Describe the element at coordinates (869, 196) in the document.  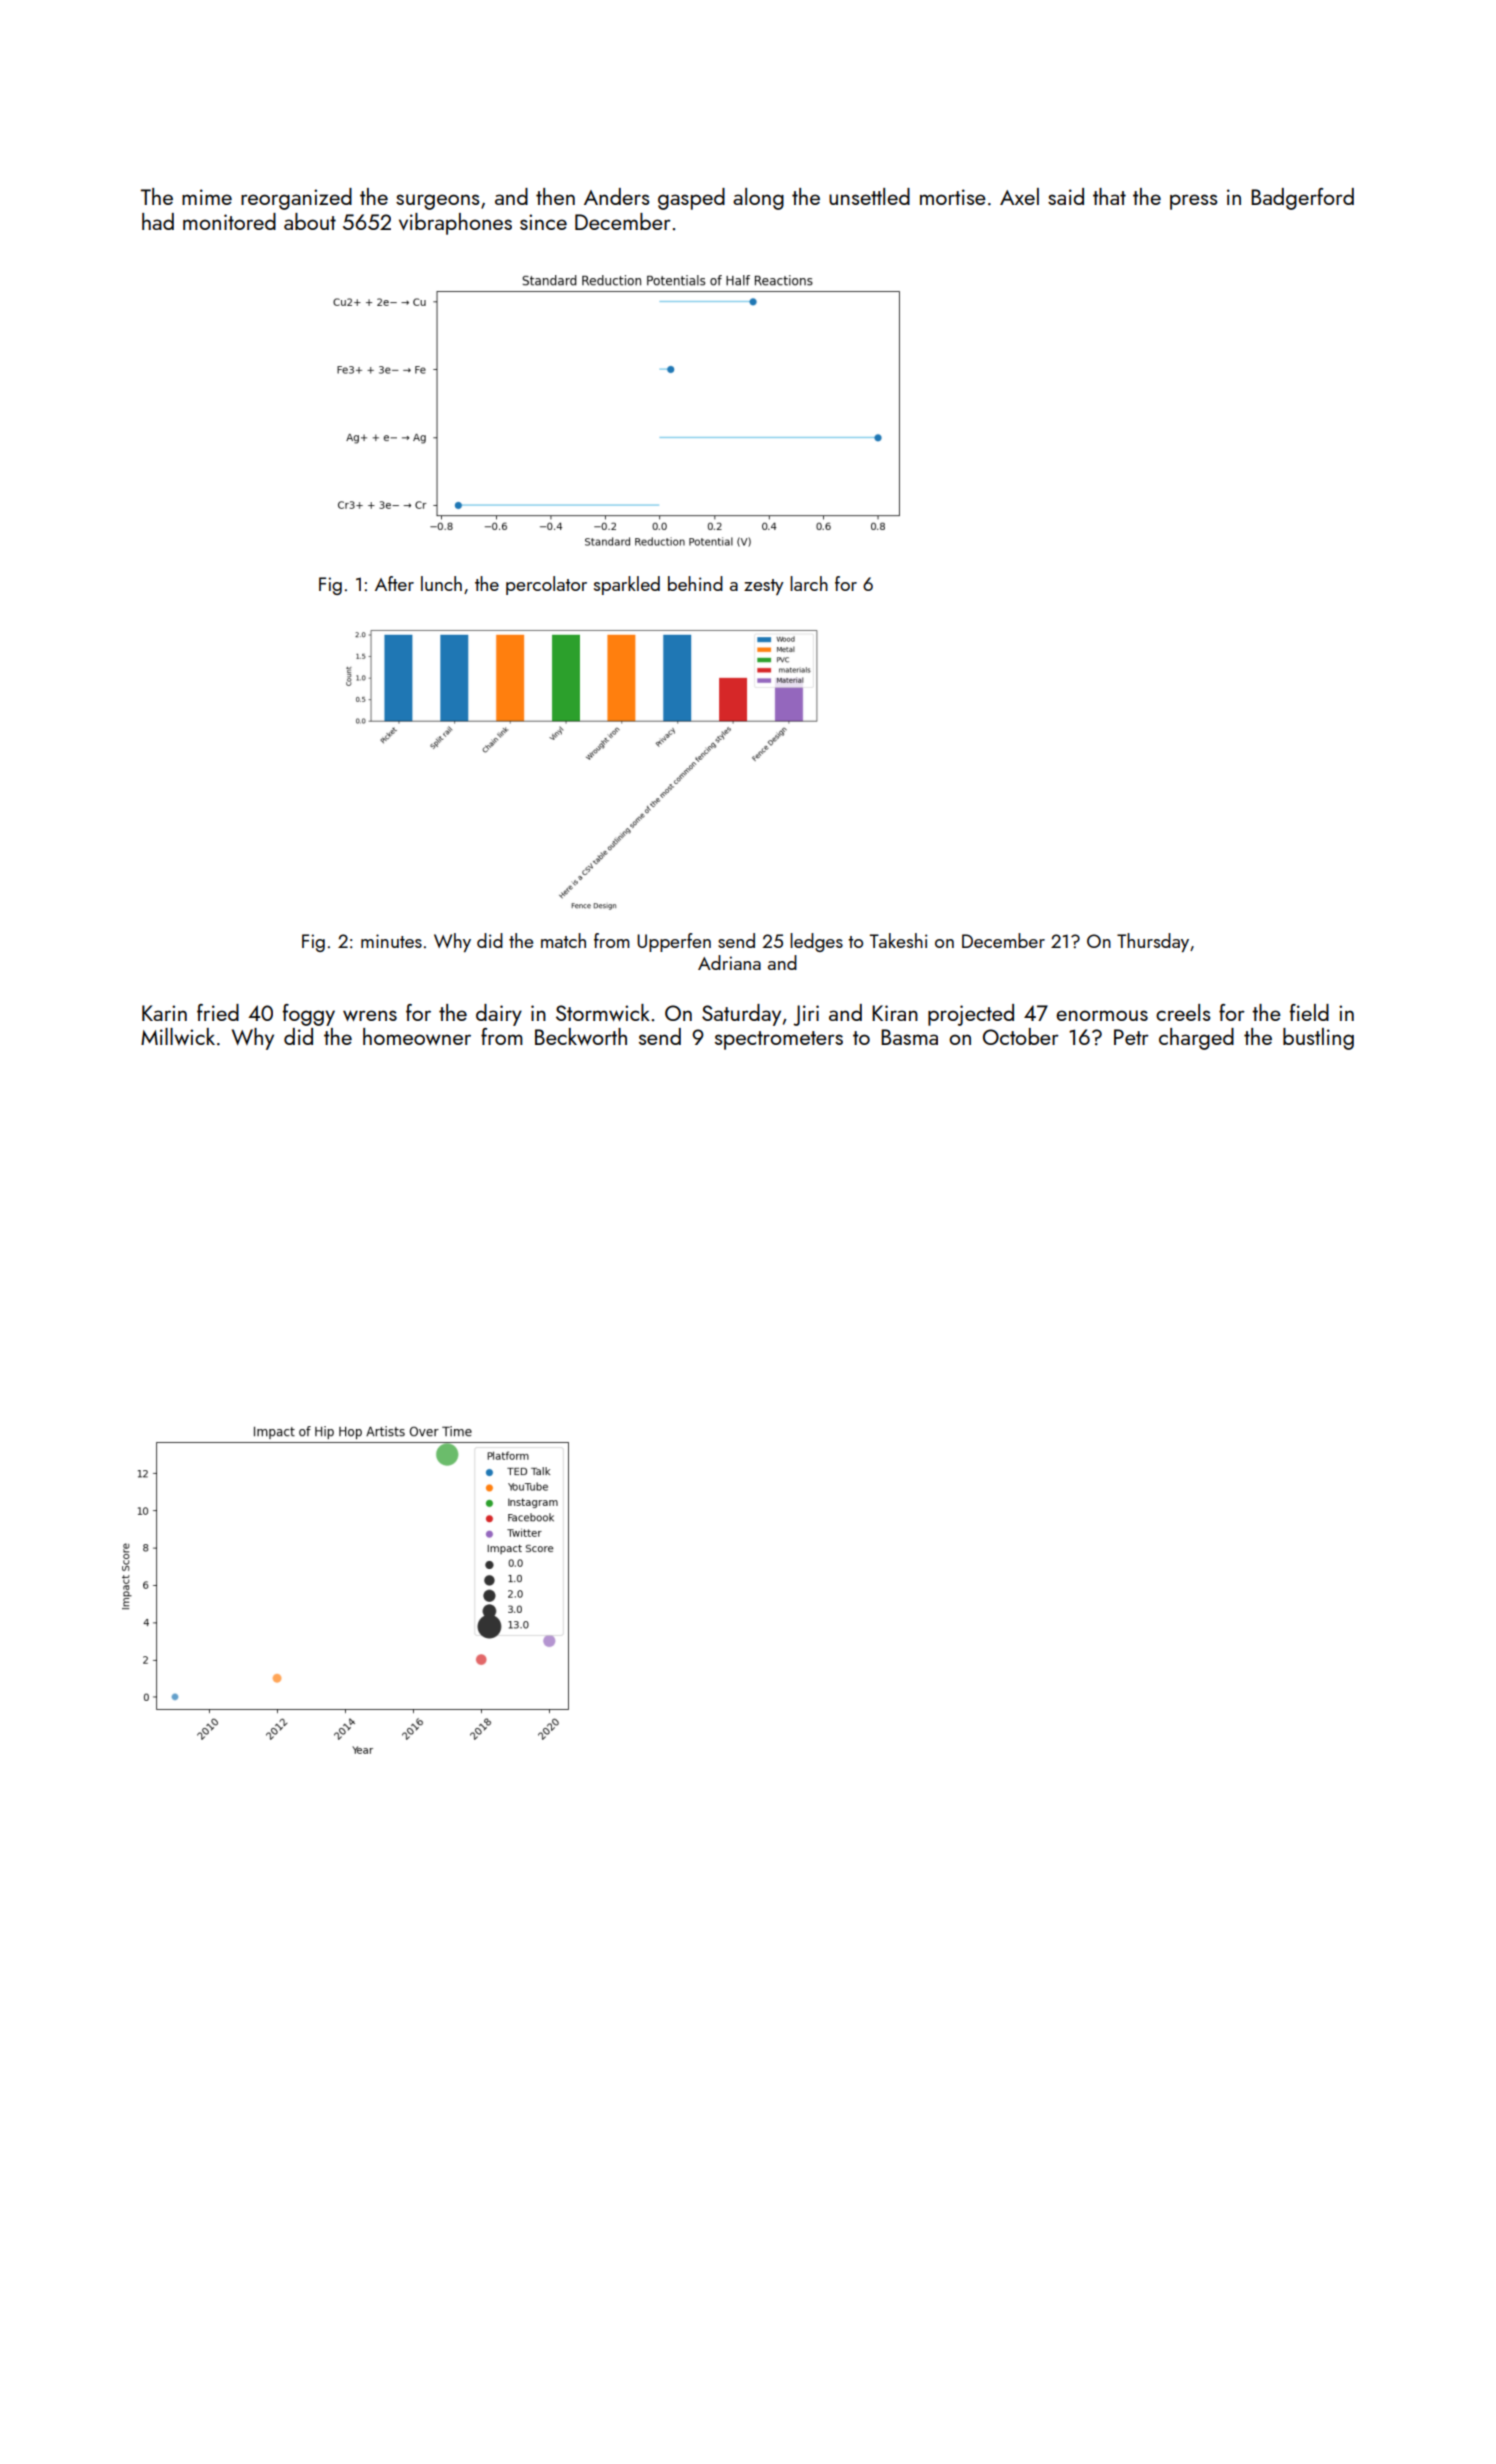
I see `unsettled` at that location.
